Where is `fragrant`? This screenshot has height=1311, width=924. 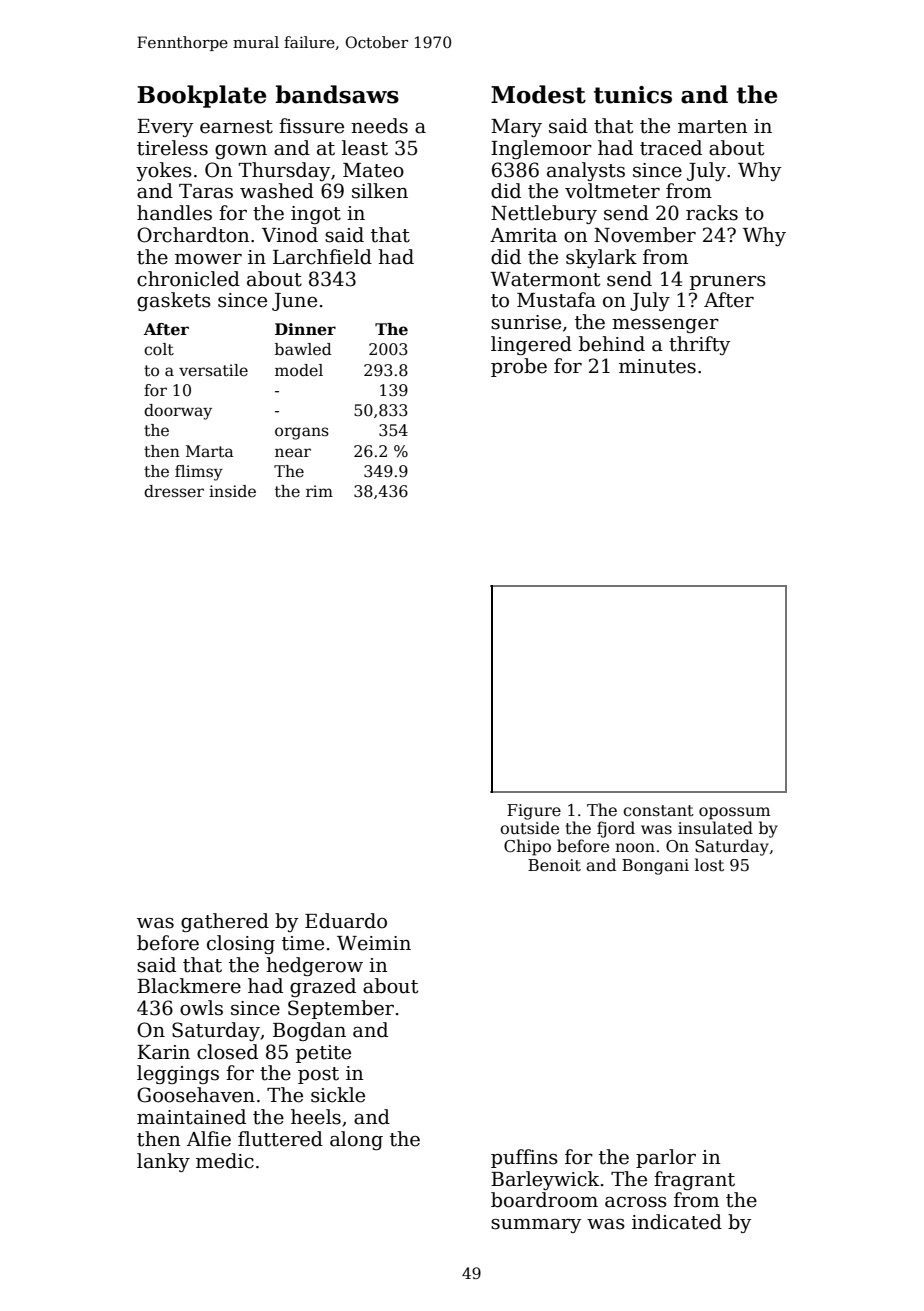
fragrant is located at coordinates (694, 1180).
